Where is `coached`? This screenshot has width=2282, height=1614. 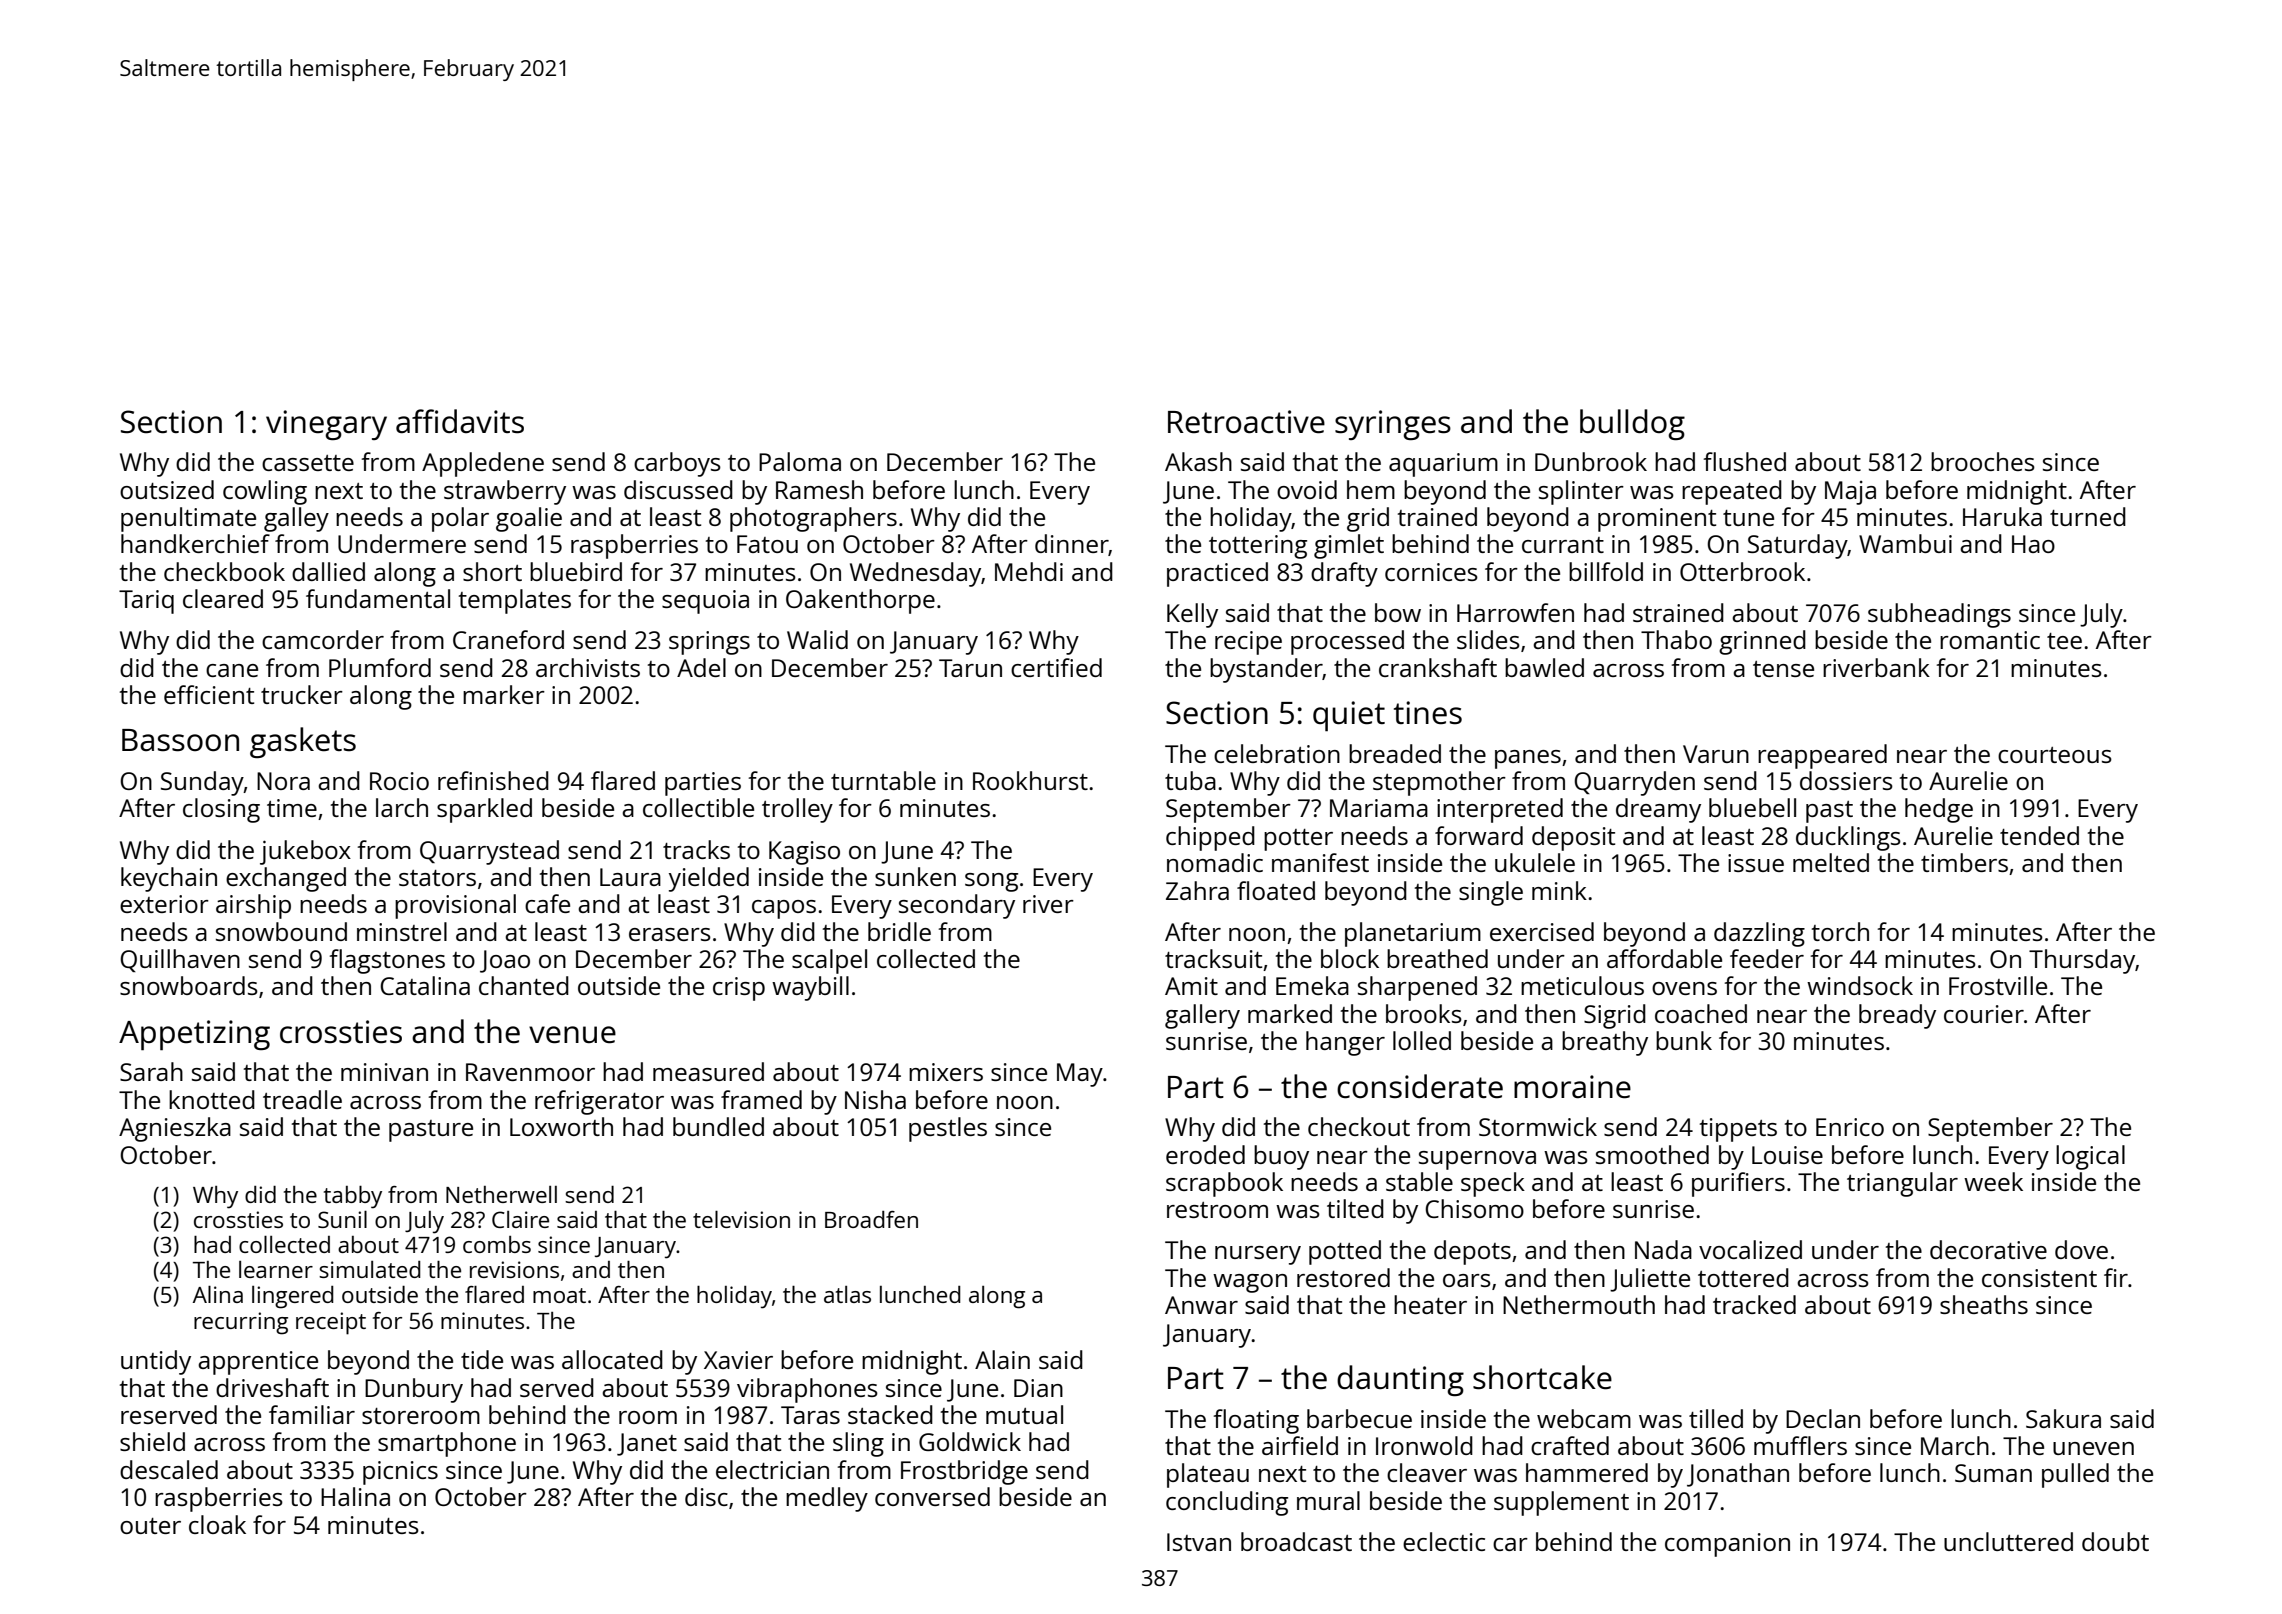 coached is located at coordinates (1701, 1013).
